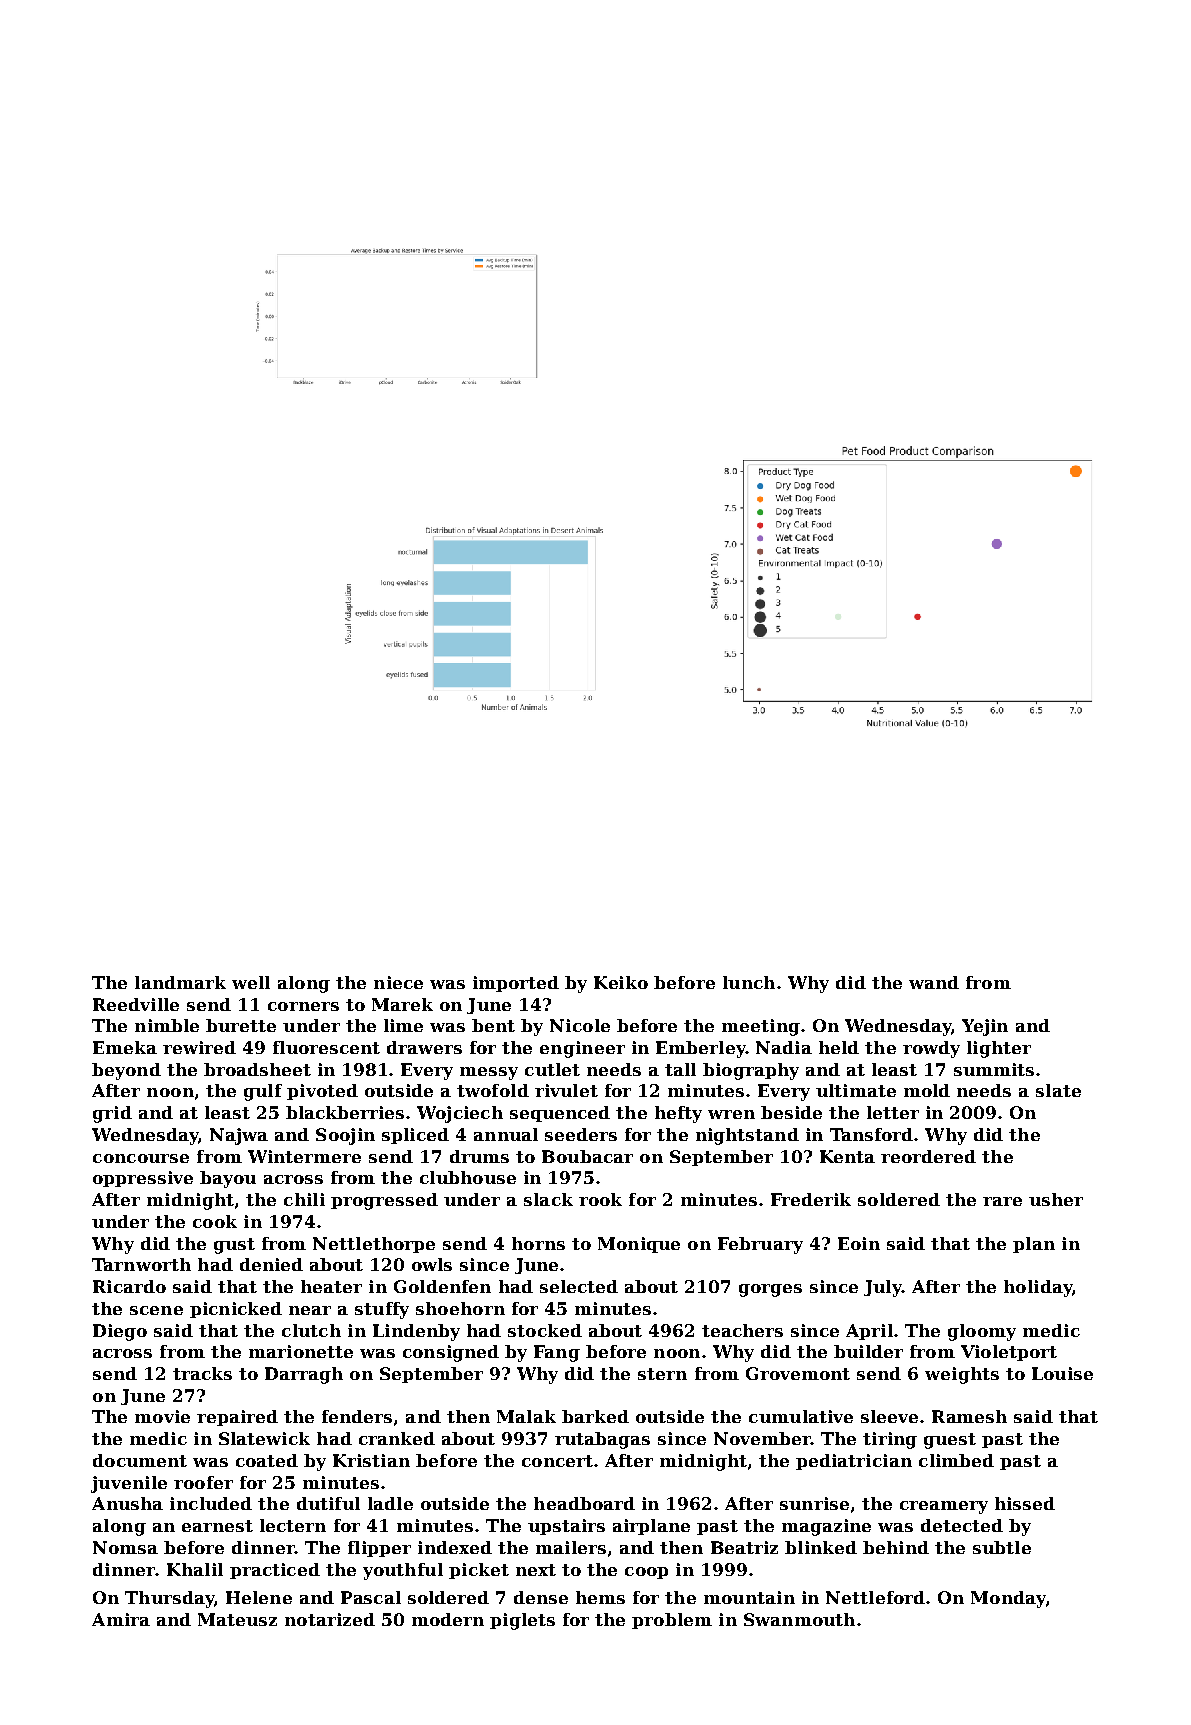  Describe the element at coordinates (141, 1158) in the screenshot. I see `concourse` at that location.
